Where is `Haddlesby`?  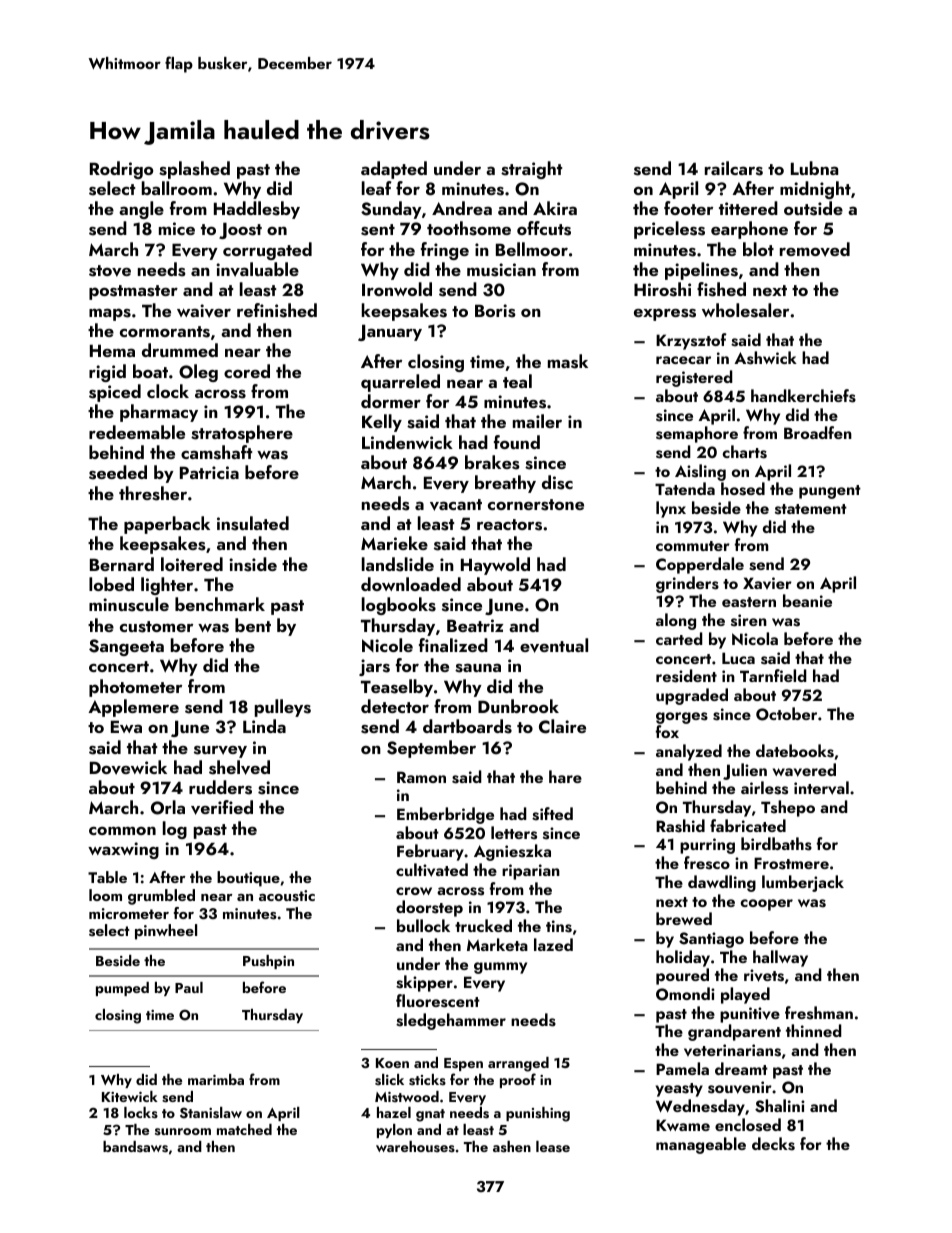
Haddlesby is located at coordinates (257, 210).
